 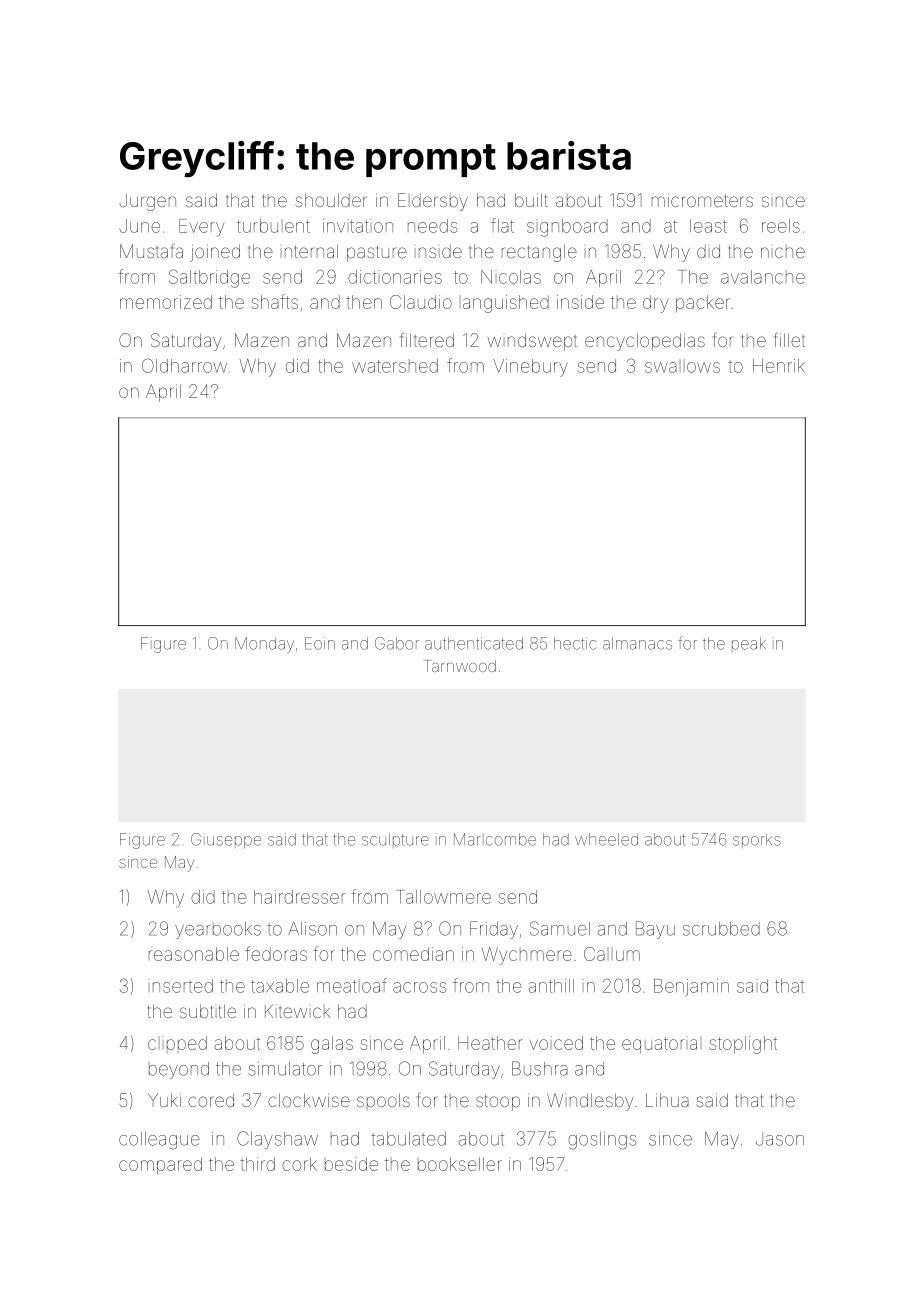 I want to click on watershed, so click(x=395, y=366).
